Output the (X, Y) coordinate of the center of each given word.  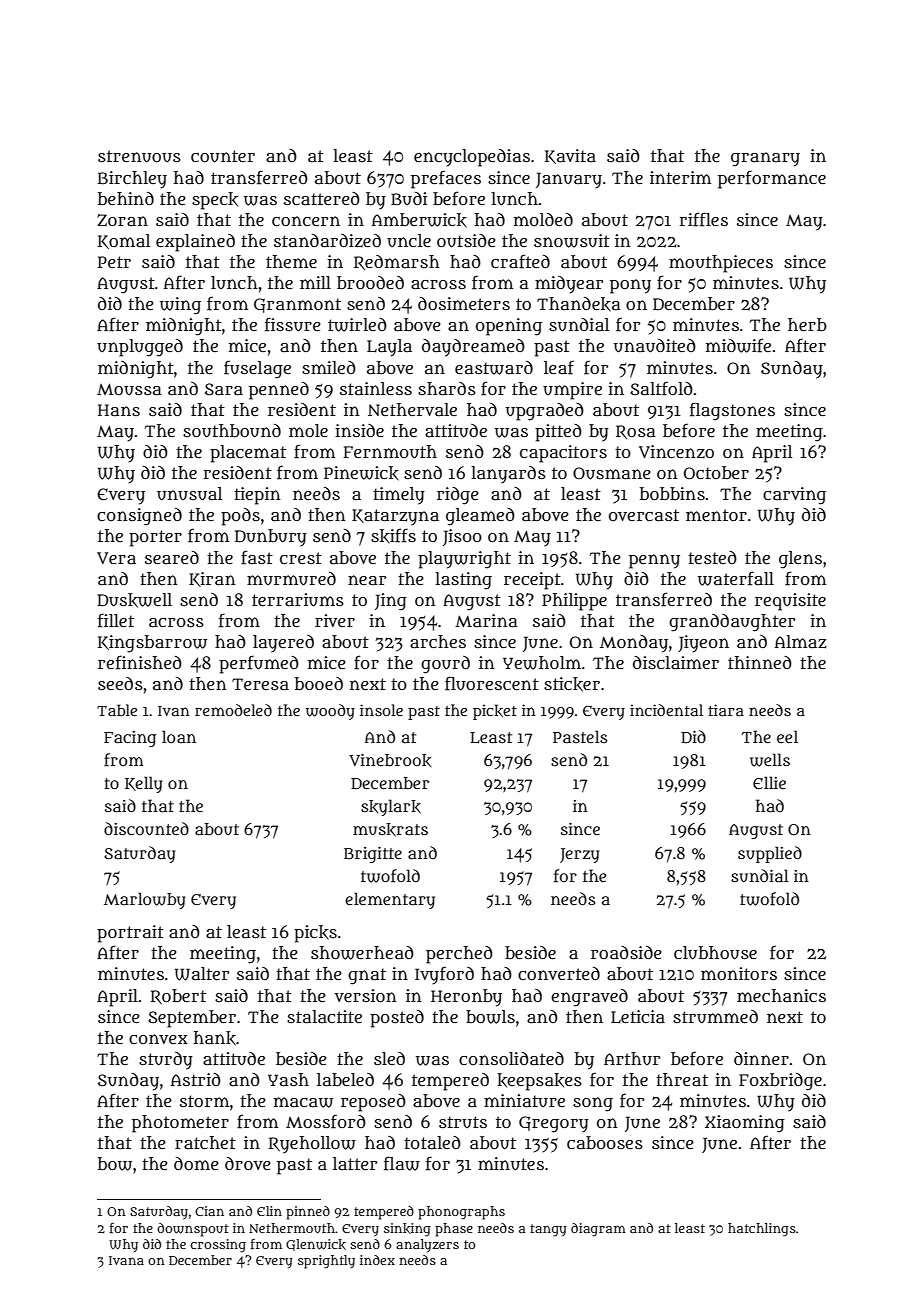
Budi (409, 198)
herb (807, 324)
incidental (666, 710)
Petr (114, 262)
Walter (202, 974)
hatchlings (762, 1230)
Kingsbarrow (152, 644)
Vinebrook (390, 760)
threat (682, 1079)
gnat (367, 976)
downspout (193, 1230)
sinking (407, 1230)
